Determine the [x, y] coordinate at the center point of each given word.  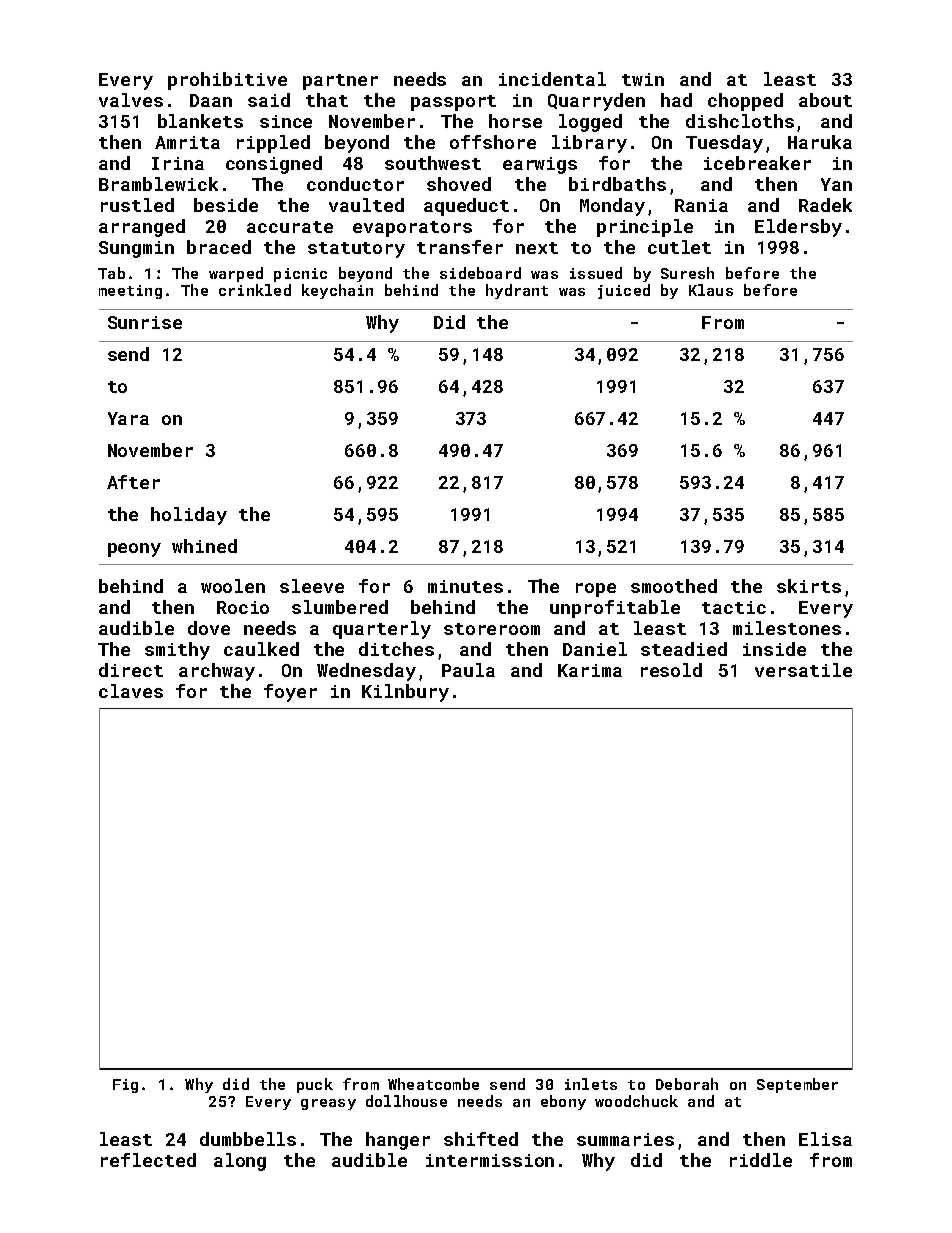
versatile [803, 670]
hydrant [517, 291]
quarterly [382, 630]
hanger [398, 1141]
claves [131, 691]
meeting [130, 292]
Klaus [711, 290]
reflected [148, 1160]
